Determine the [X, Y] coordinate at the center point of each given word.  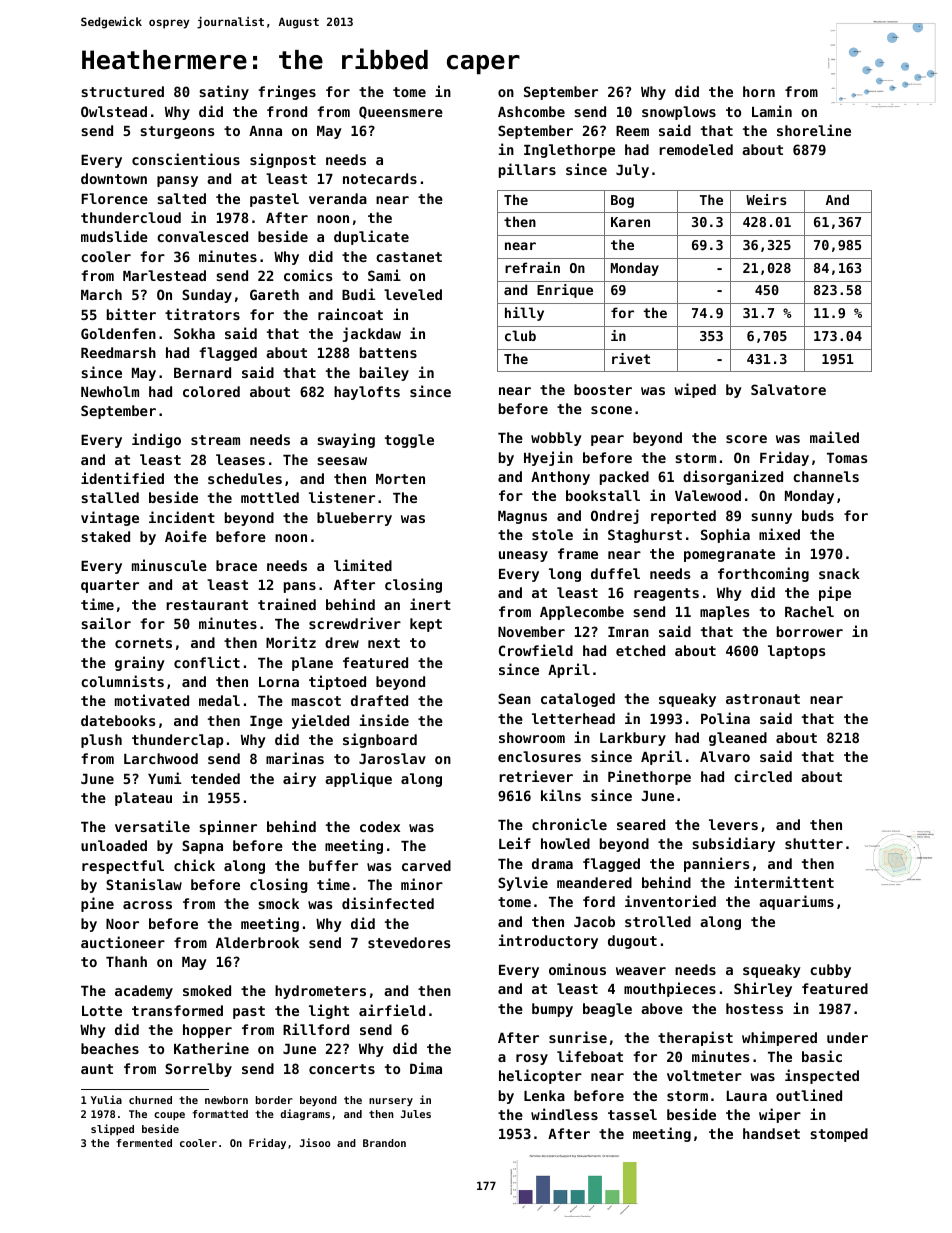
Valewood [708, 495]
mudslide [114, 236]
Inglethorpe [569, 151]
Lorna [279, 682]
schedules [245, 478]
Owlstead [114, 111]
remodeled [696, 149]
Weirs [766, 199]
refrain [532, 267]
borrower [810, 631]
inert [430, 604]
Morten [400, 479]
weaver [641, 971]
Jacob [594, 921]
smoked [207, 990]
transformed [177, 1010]
